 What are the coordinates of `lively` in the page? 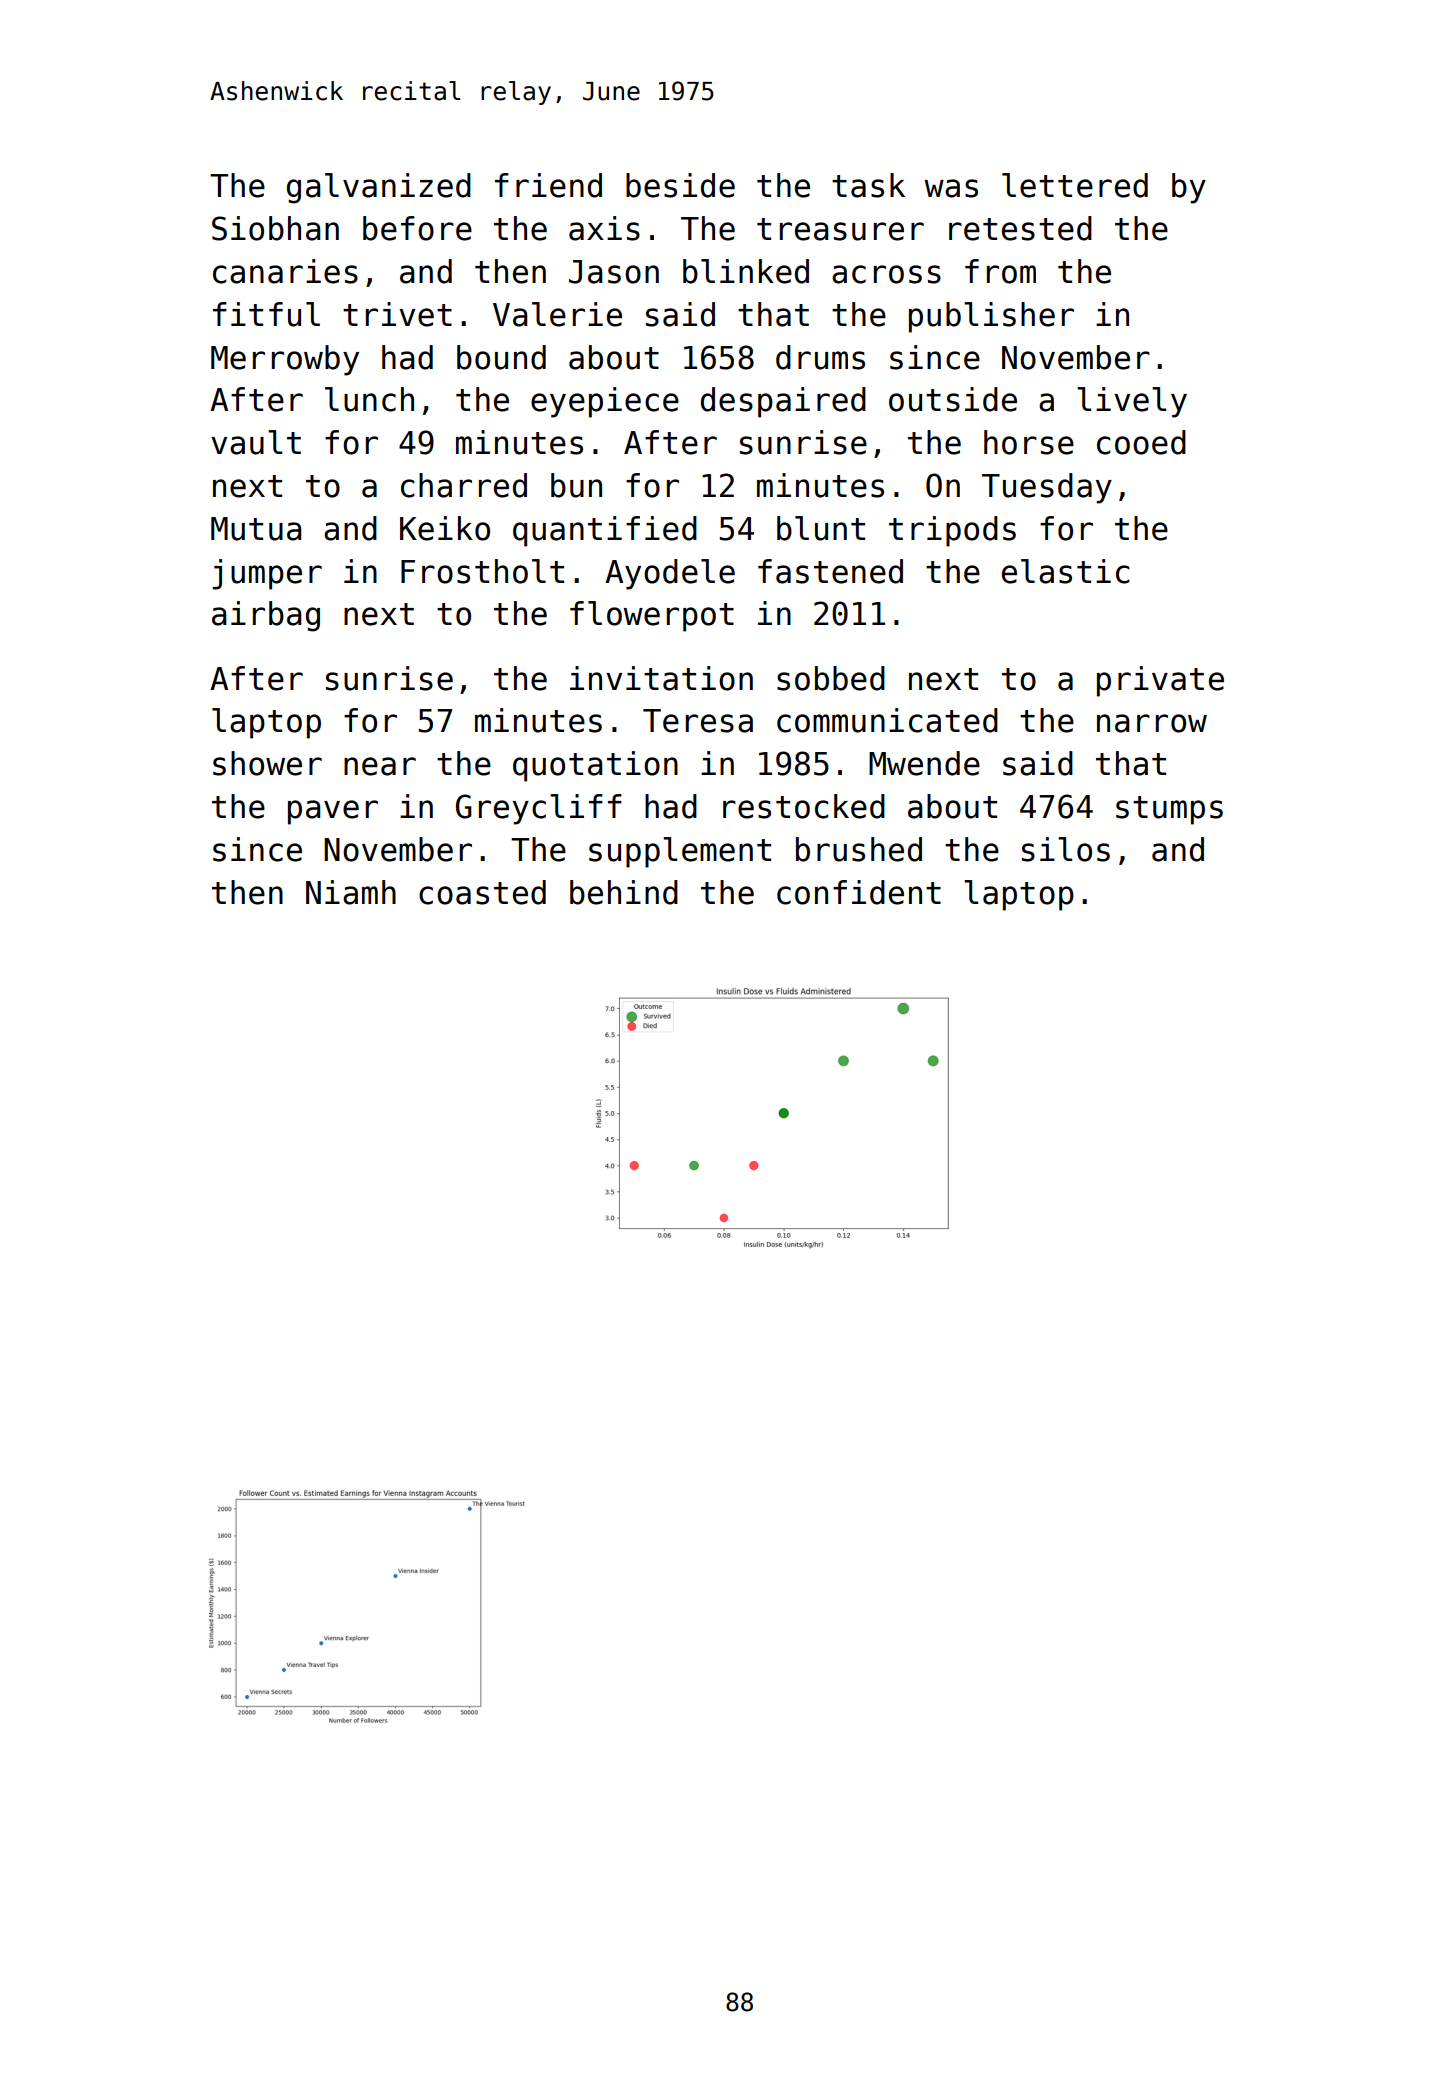 It's located at (1132, 402).
